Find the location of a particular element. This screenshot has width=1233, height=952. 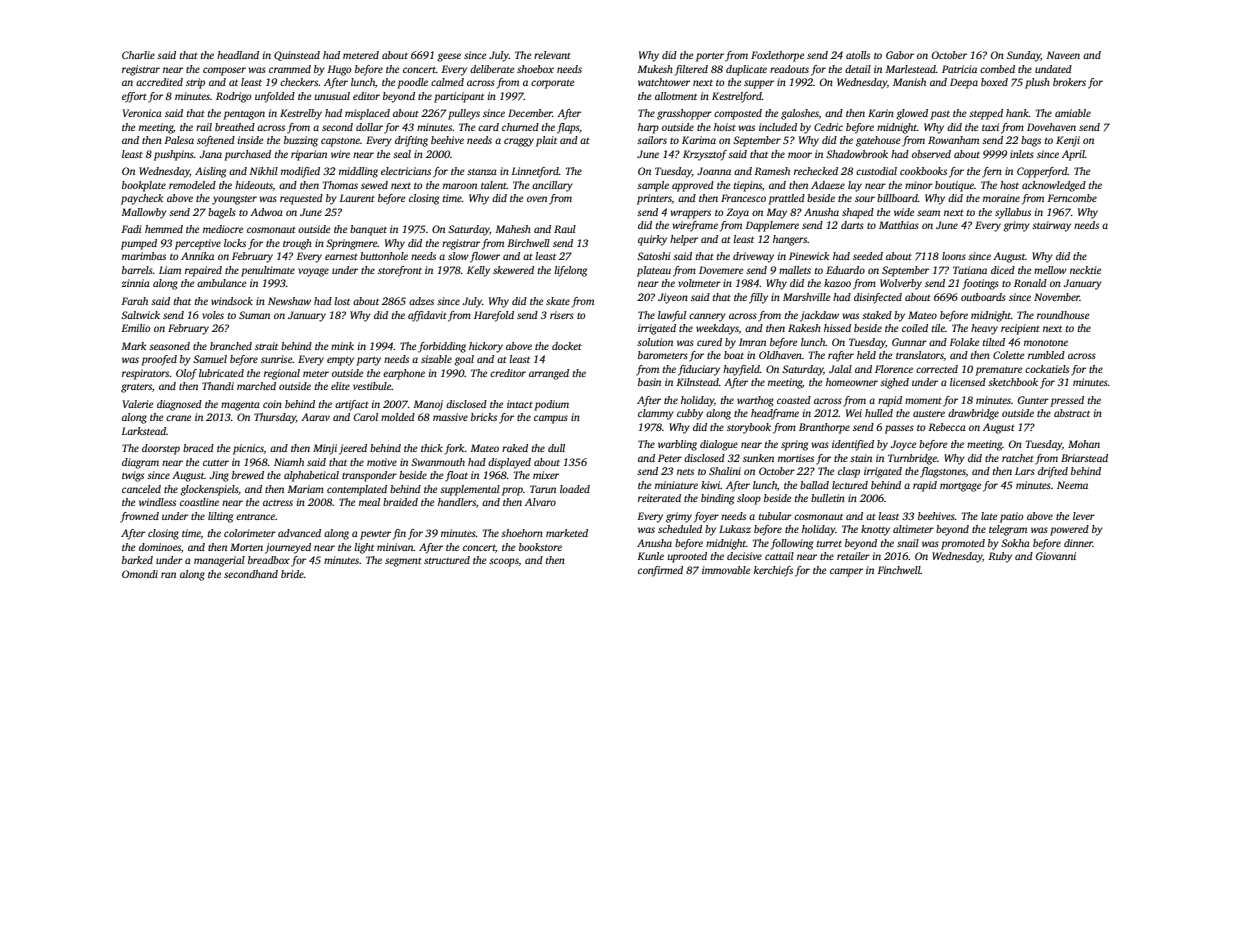

lever is located at coordinates (1084, 516).
